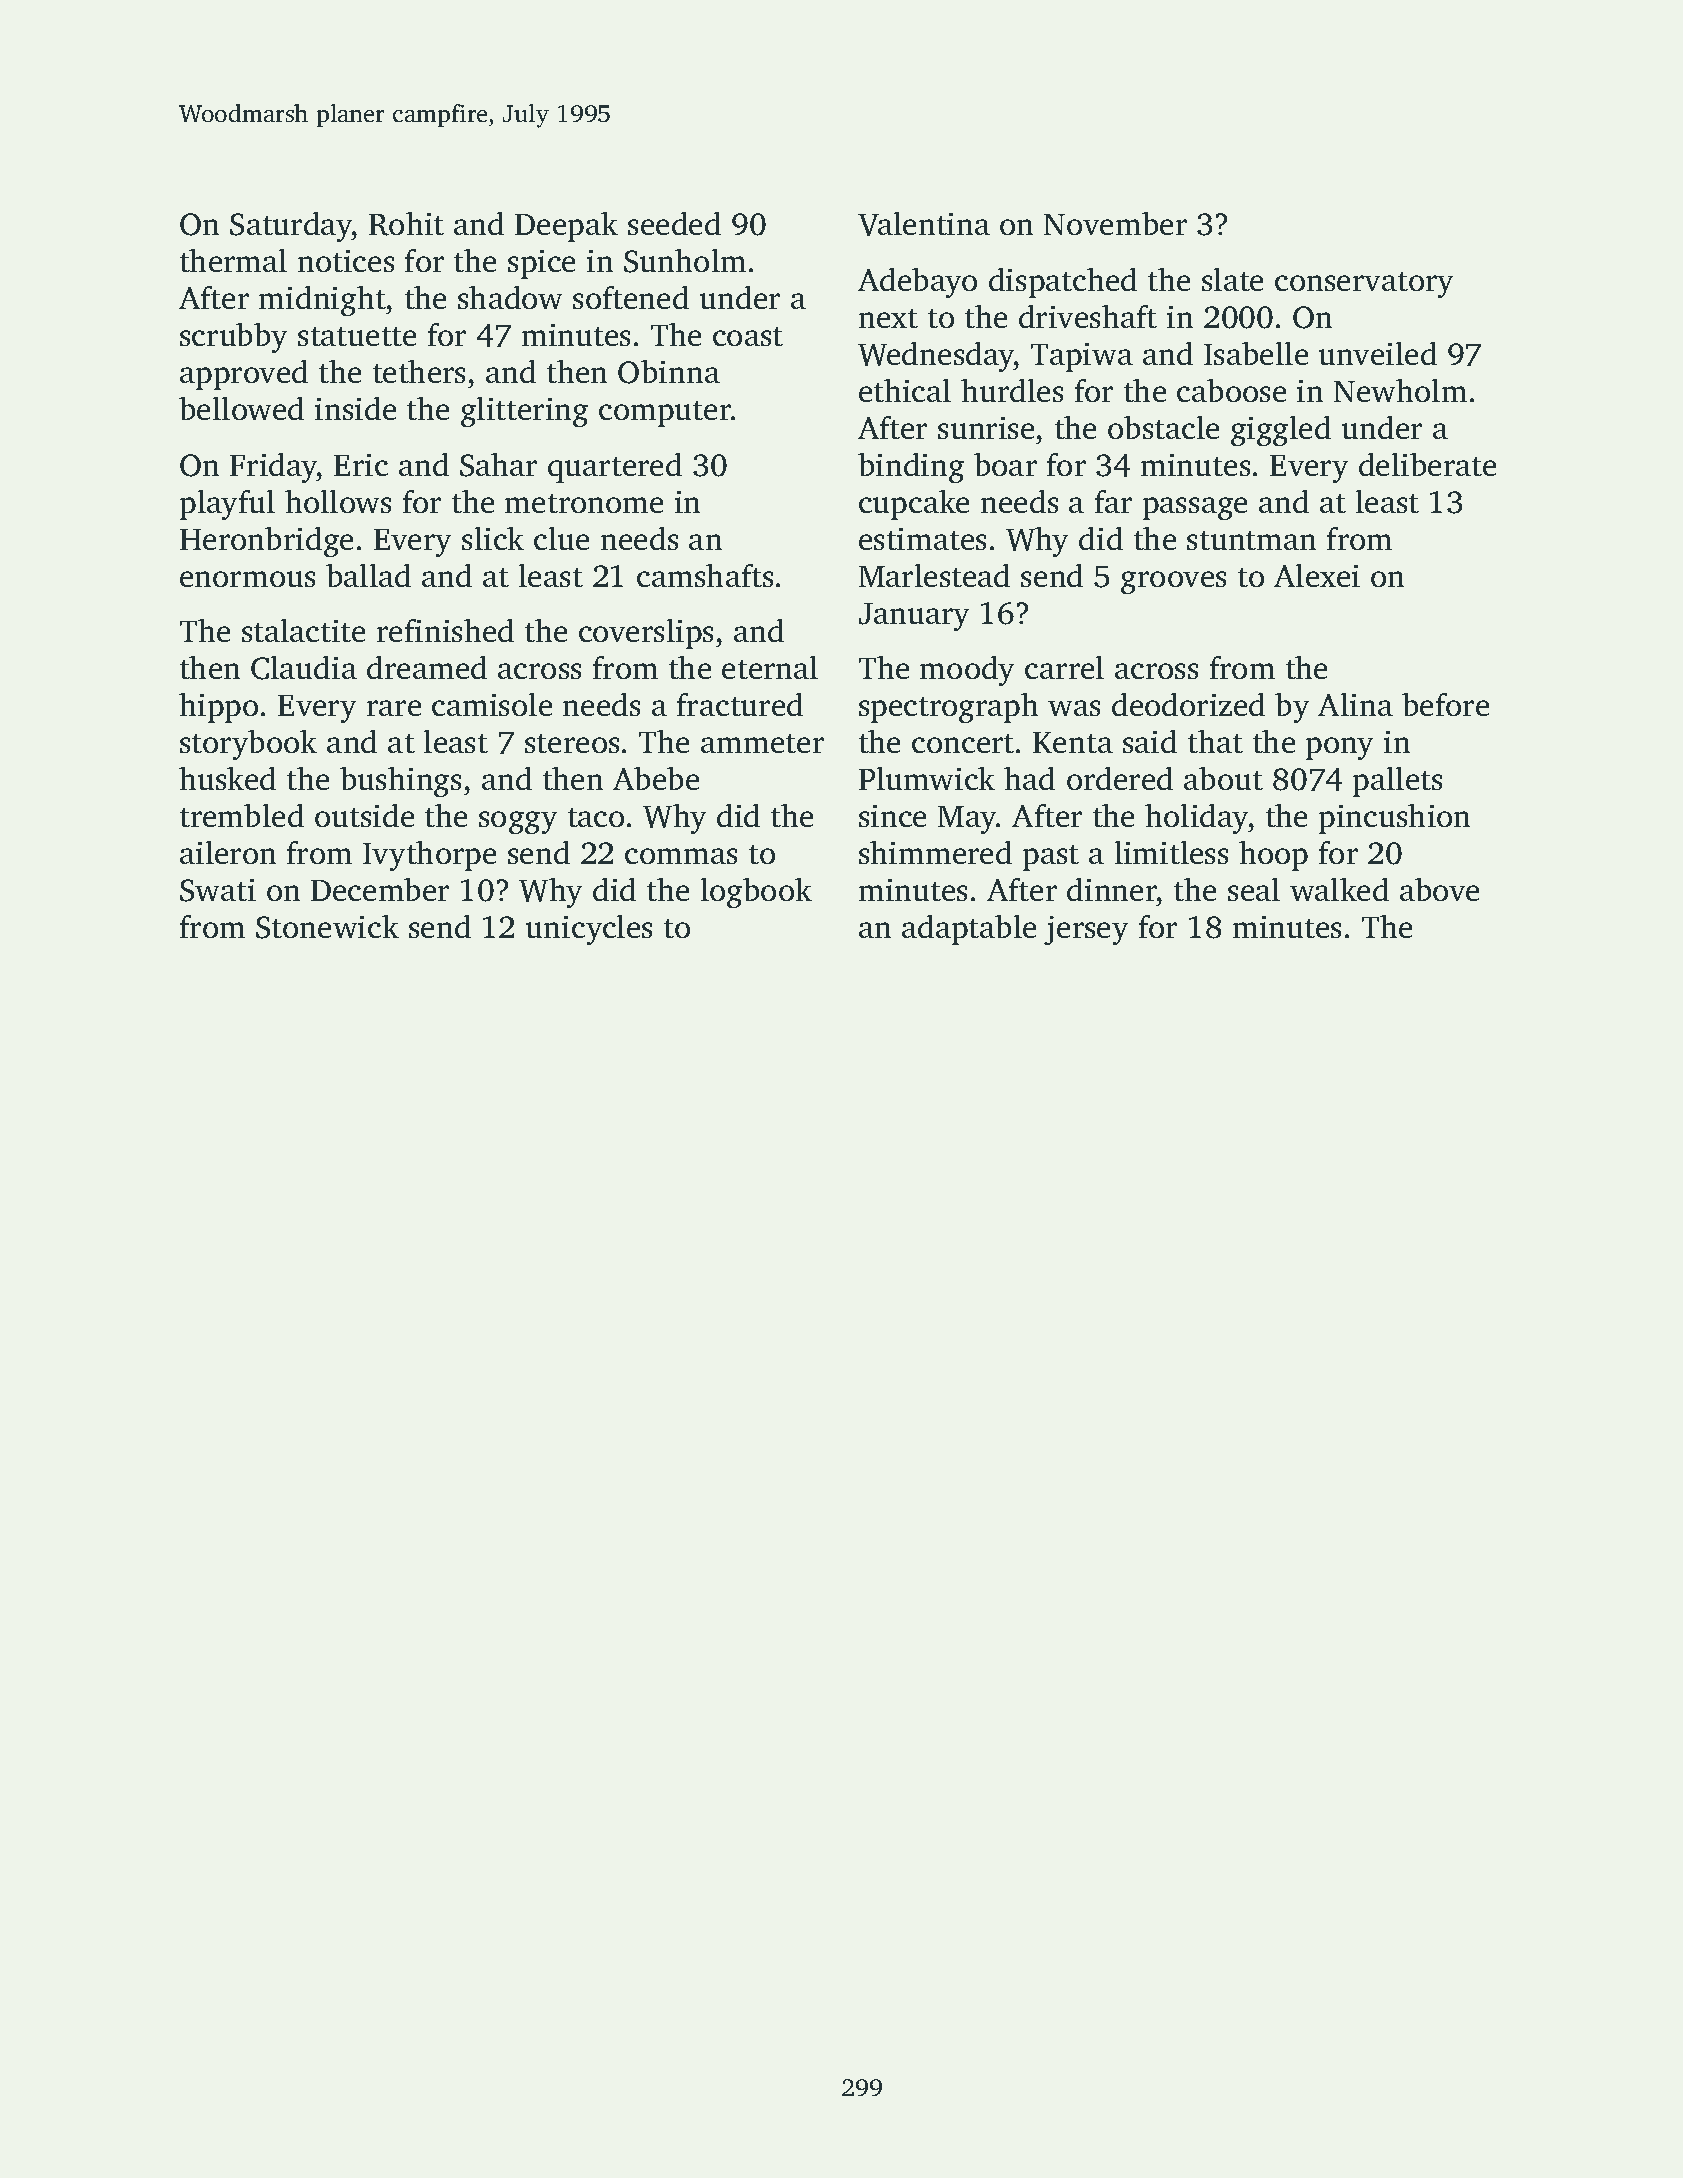  Describe the element at coordinates (510, 297) in the document. I see `shadow` at that location.
